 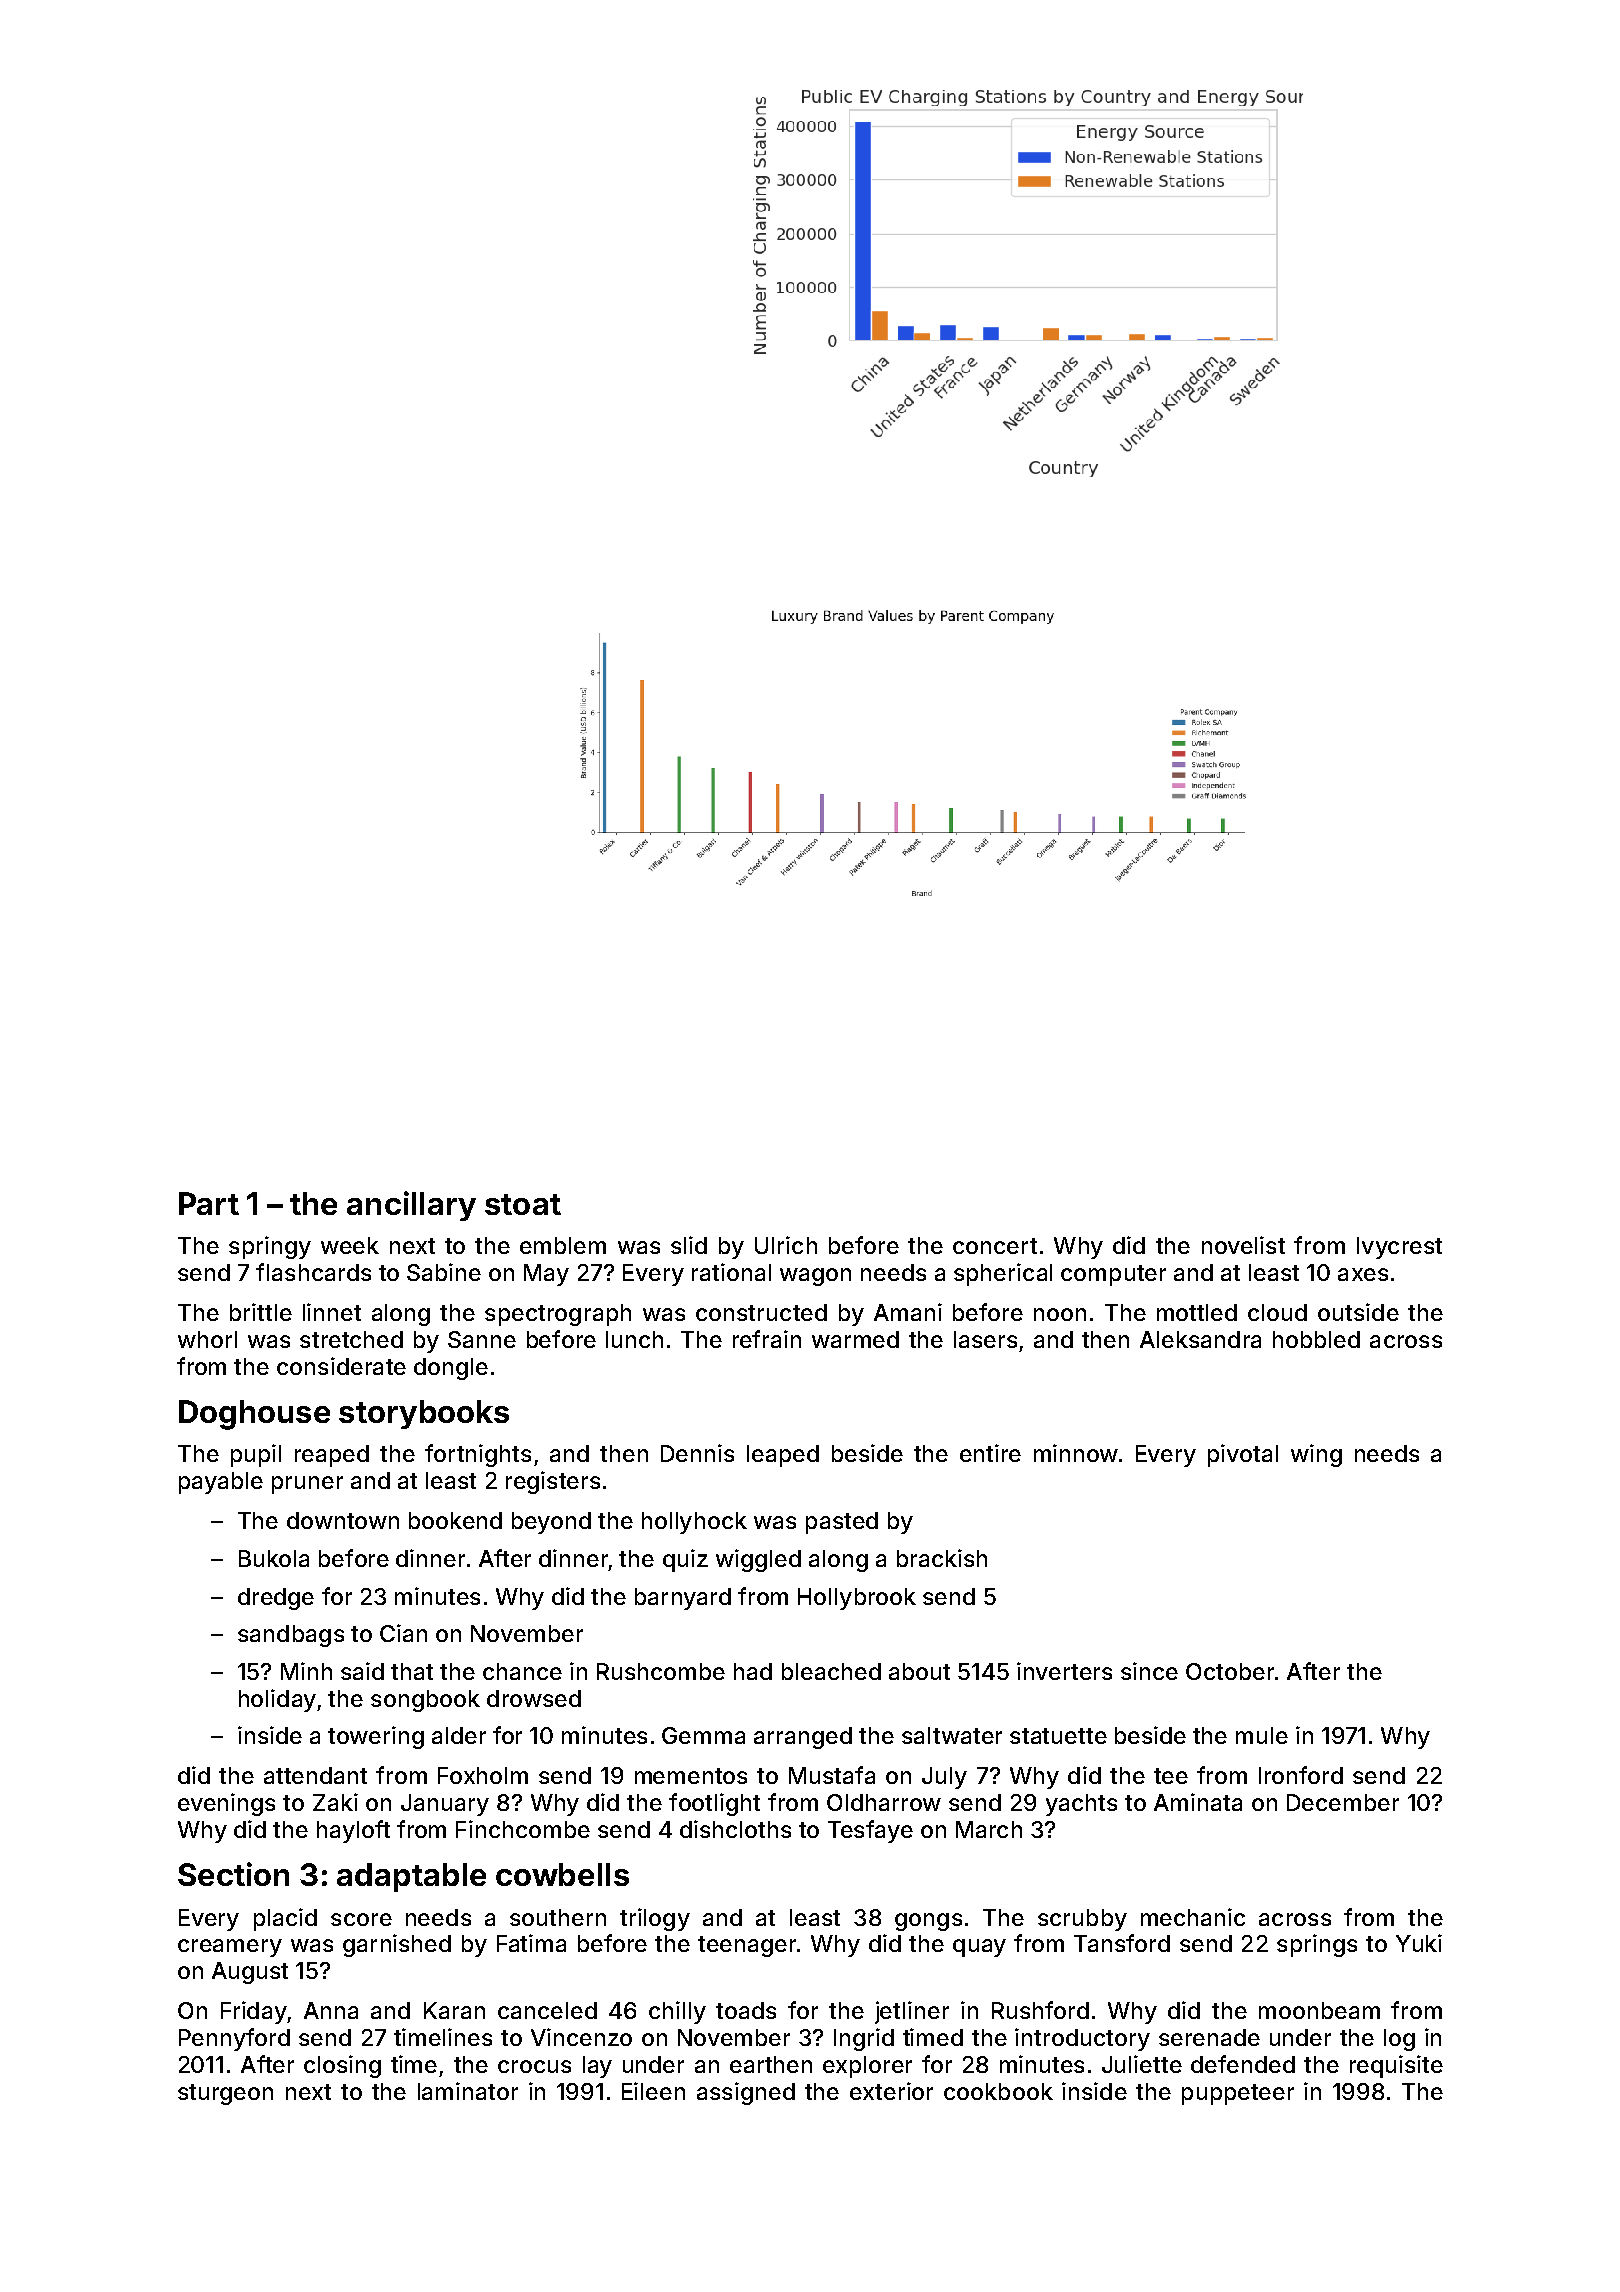 I want to click on Pennyford, so click(x=234, y=2039).
